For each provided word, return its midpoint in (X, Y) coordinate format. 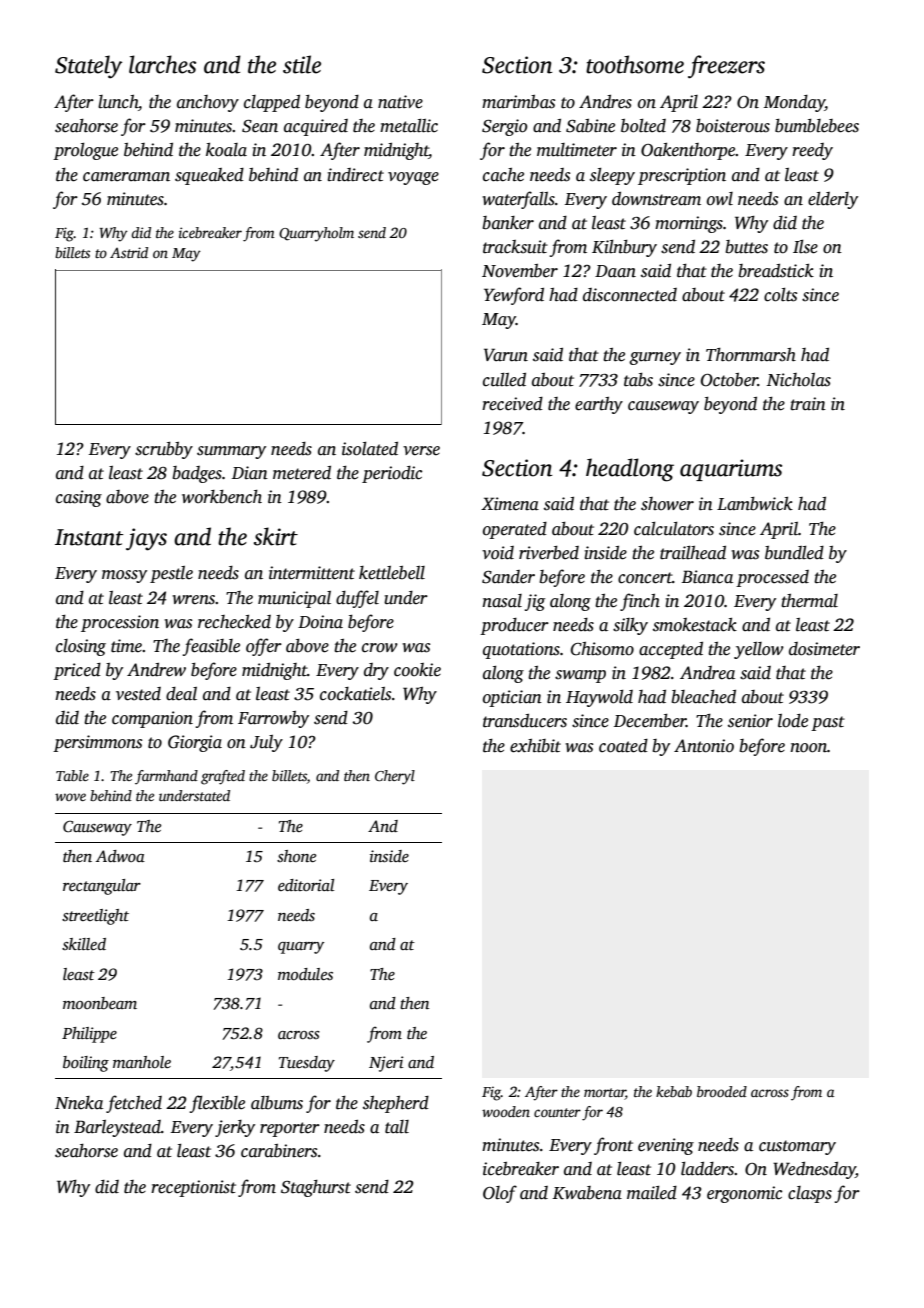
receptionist (193, 1188)
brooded (722, 1091)
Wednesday (814, 1170)
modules (305, 974)
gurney (655, 358)
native (400, 102)
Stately (88, 67)
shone (296, 856)
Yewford (514, 296)
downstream (656, 199)
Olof (500, 1194)
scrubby (164, 450)
